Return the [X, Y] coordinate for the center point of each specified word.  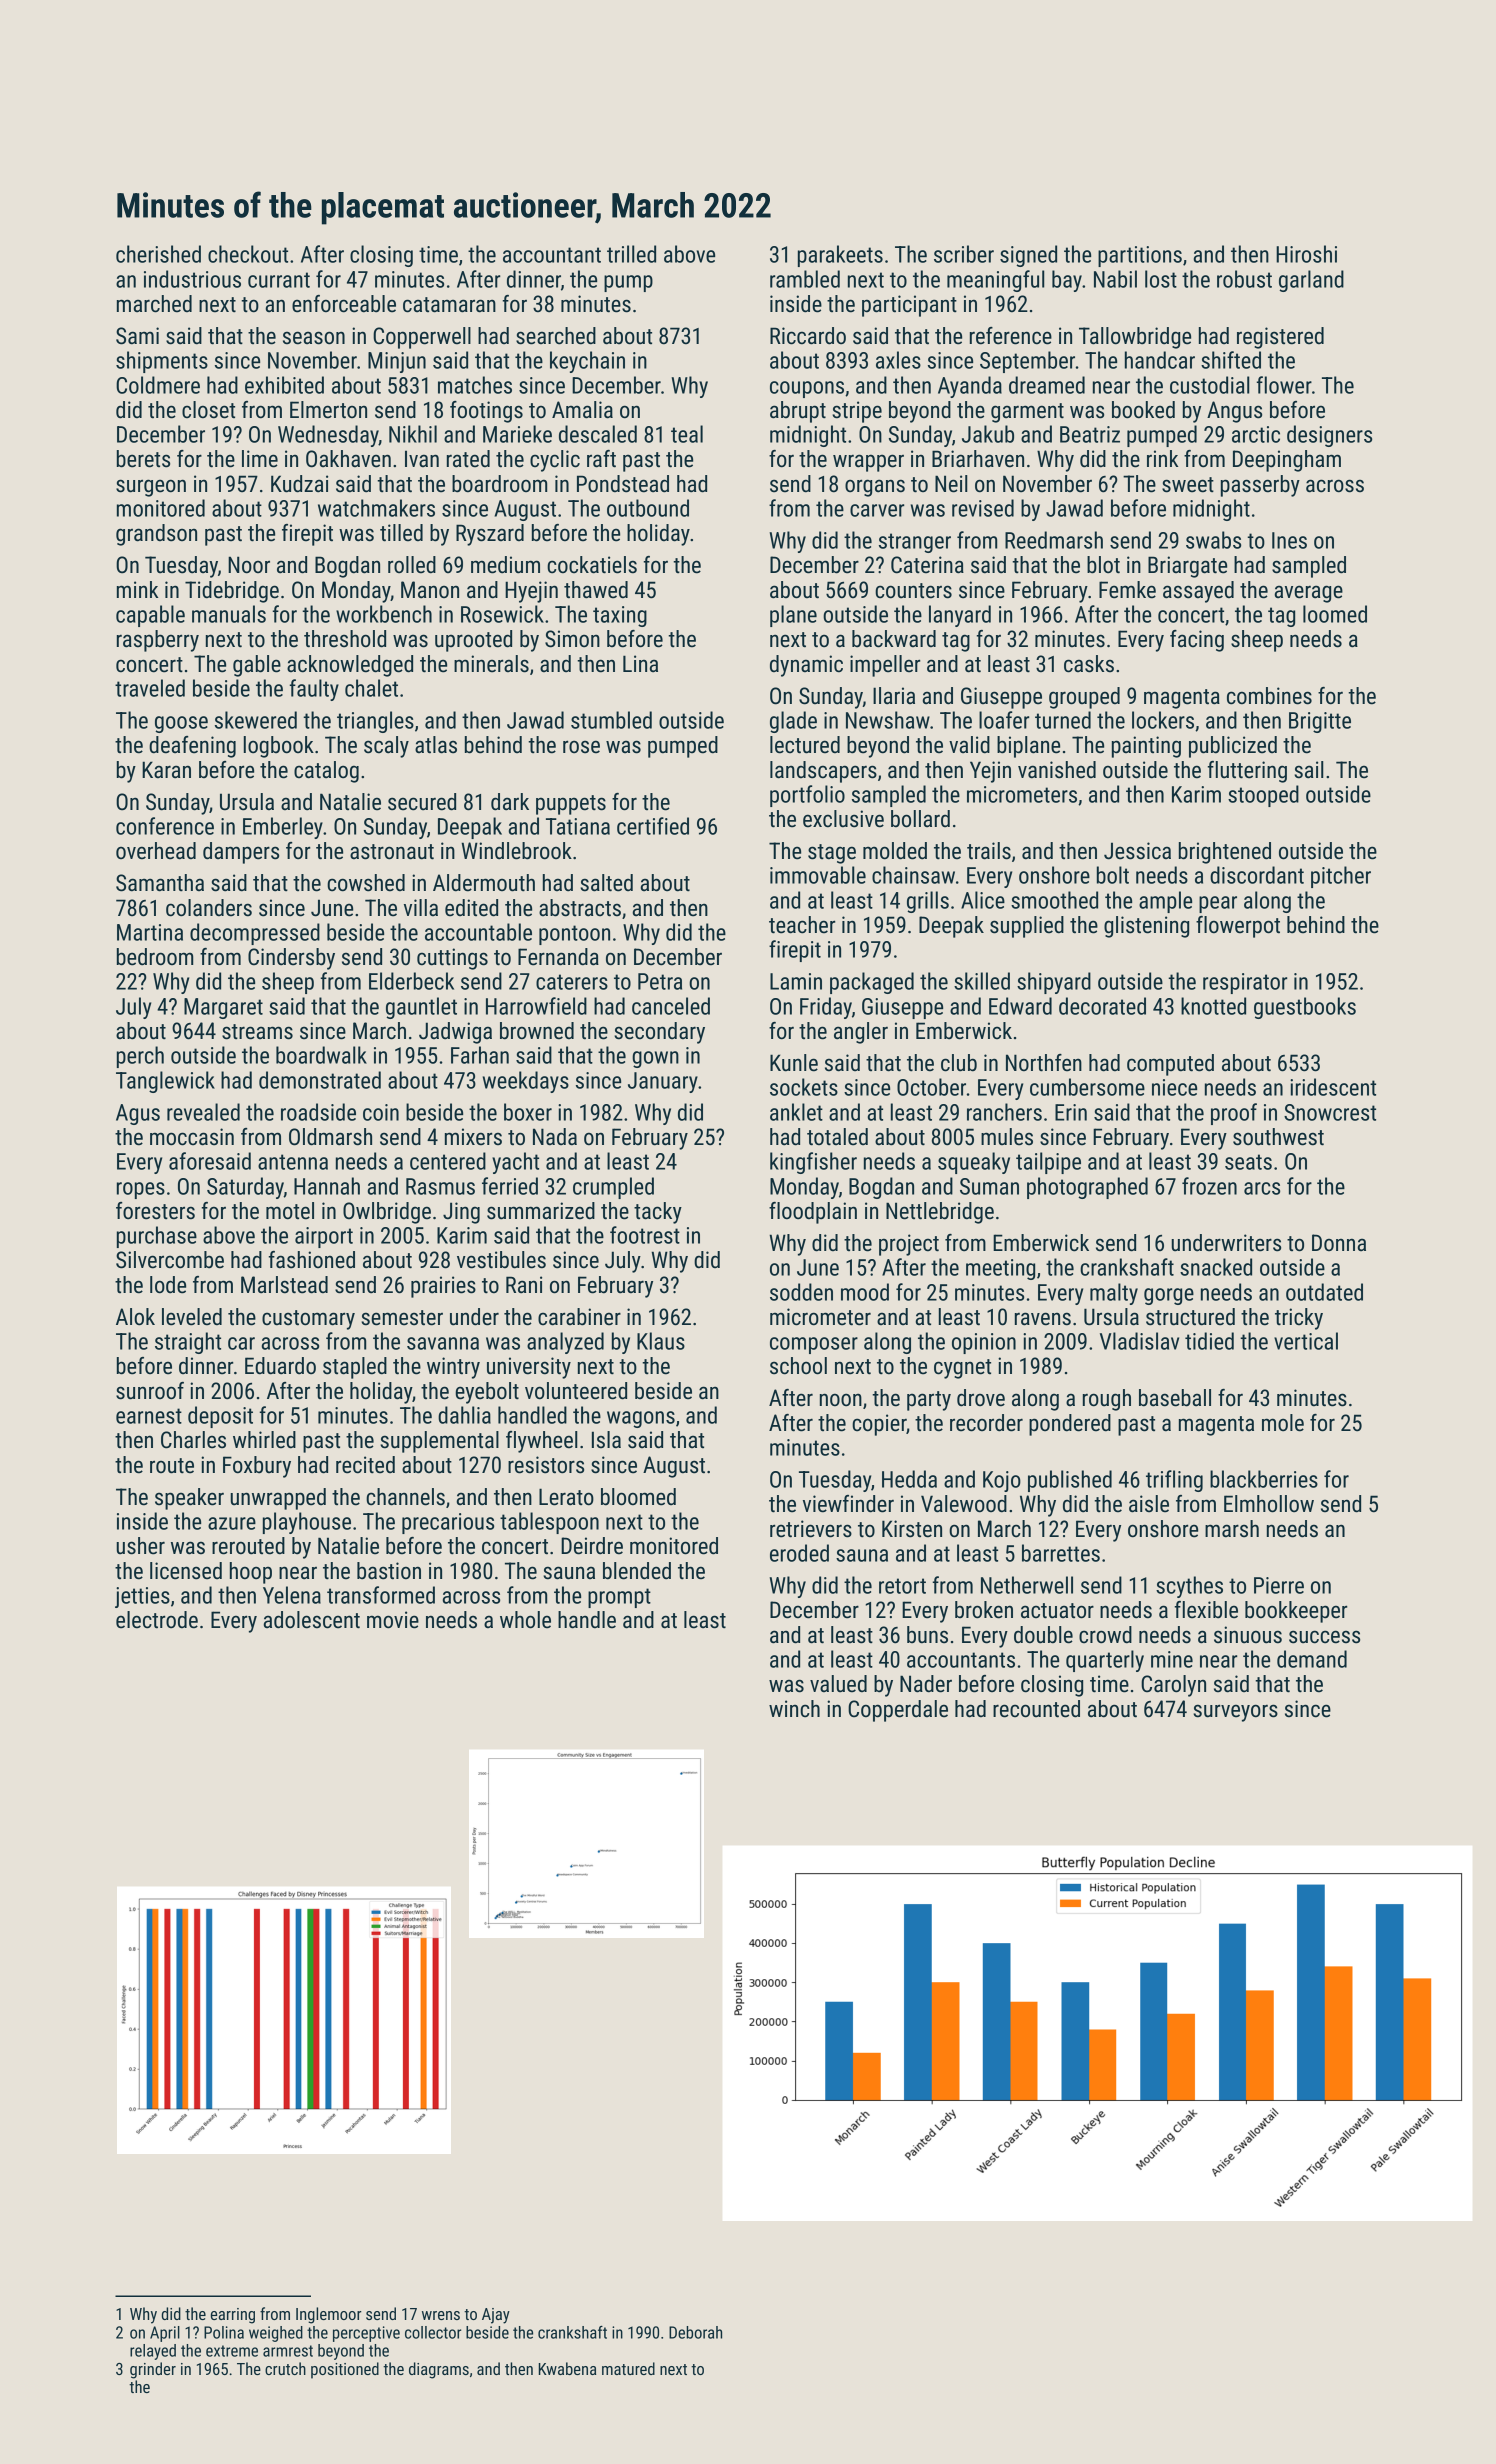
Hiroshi [1306, 254]
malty [1114, 1294]
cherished [158, 254]
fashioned [312, 1260]
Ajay [496, 2316]
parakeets [840, 256]
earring [233, 2316]
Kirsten [912, 1529]
